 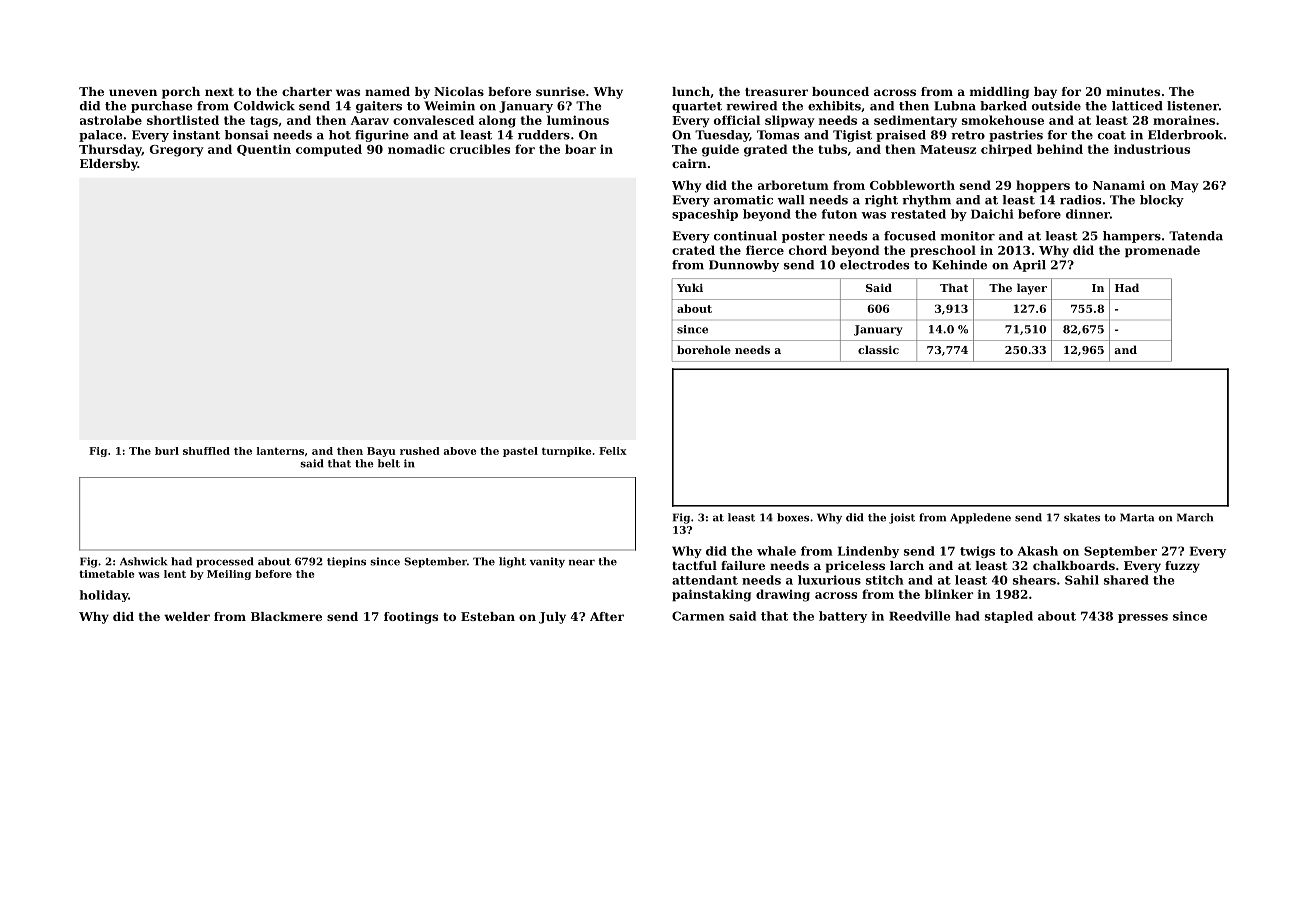 What do you see at coordinates (1133, 91) in the screenshot?
I see `minutes` at bounding box center [1133, 91].
